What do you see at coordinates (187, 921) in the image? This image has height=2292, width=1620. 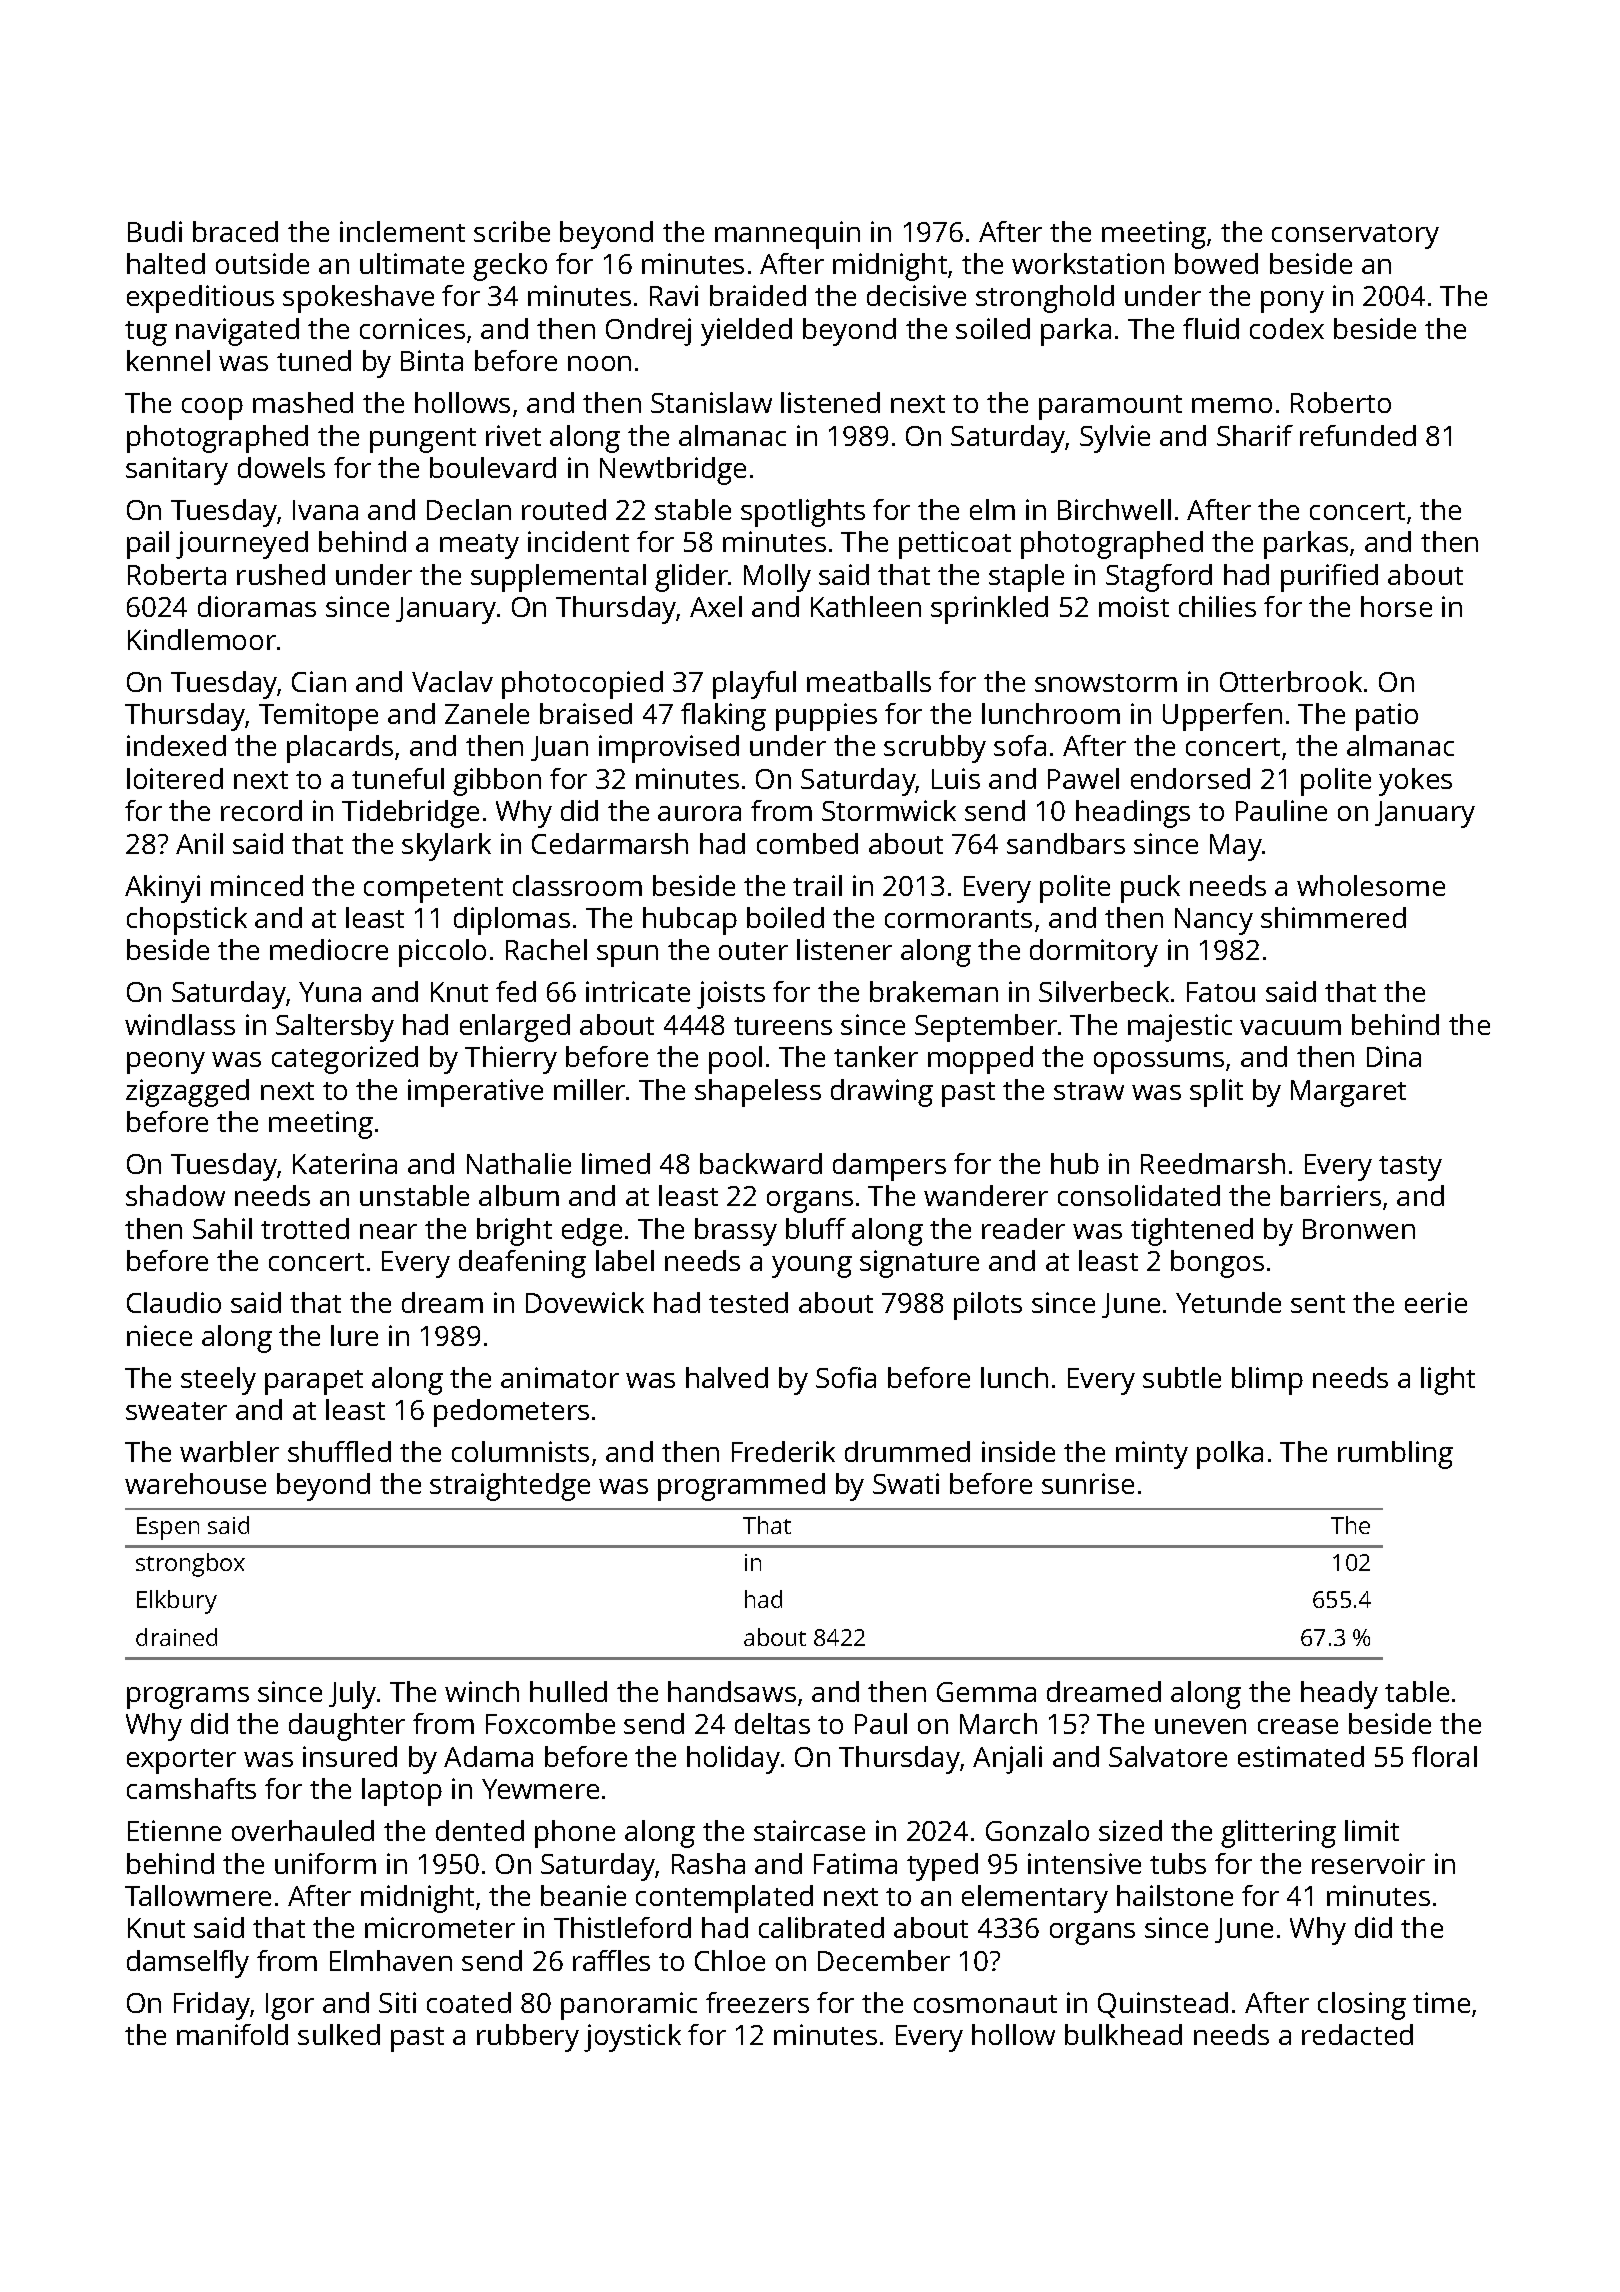 I see `chopstick` at bounding box center [187, 921].
